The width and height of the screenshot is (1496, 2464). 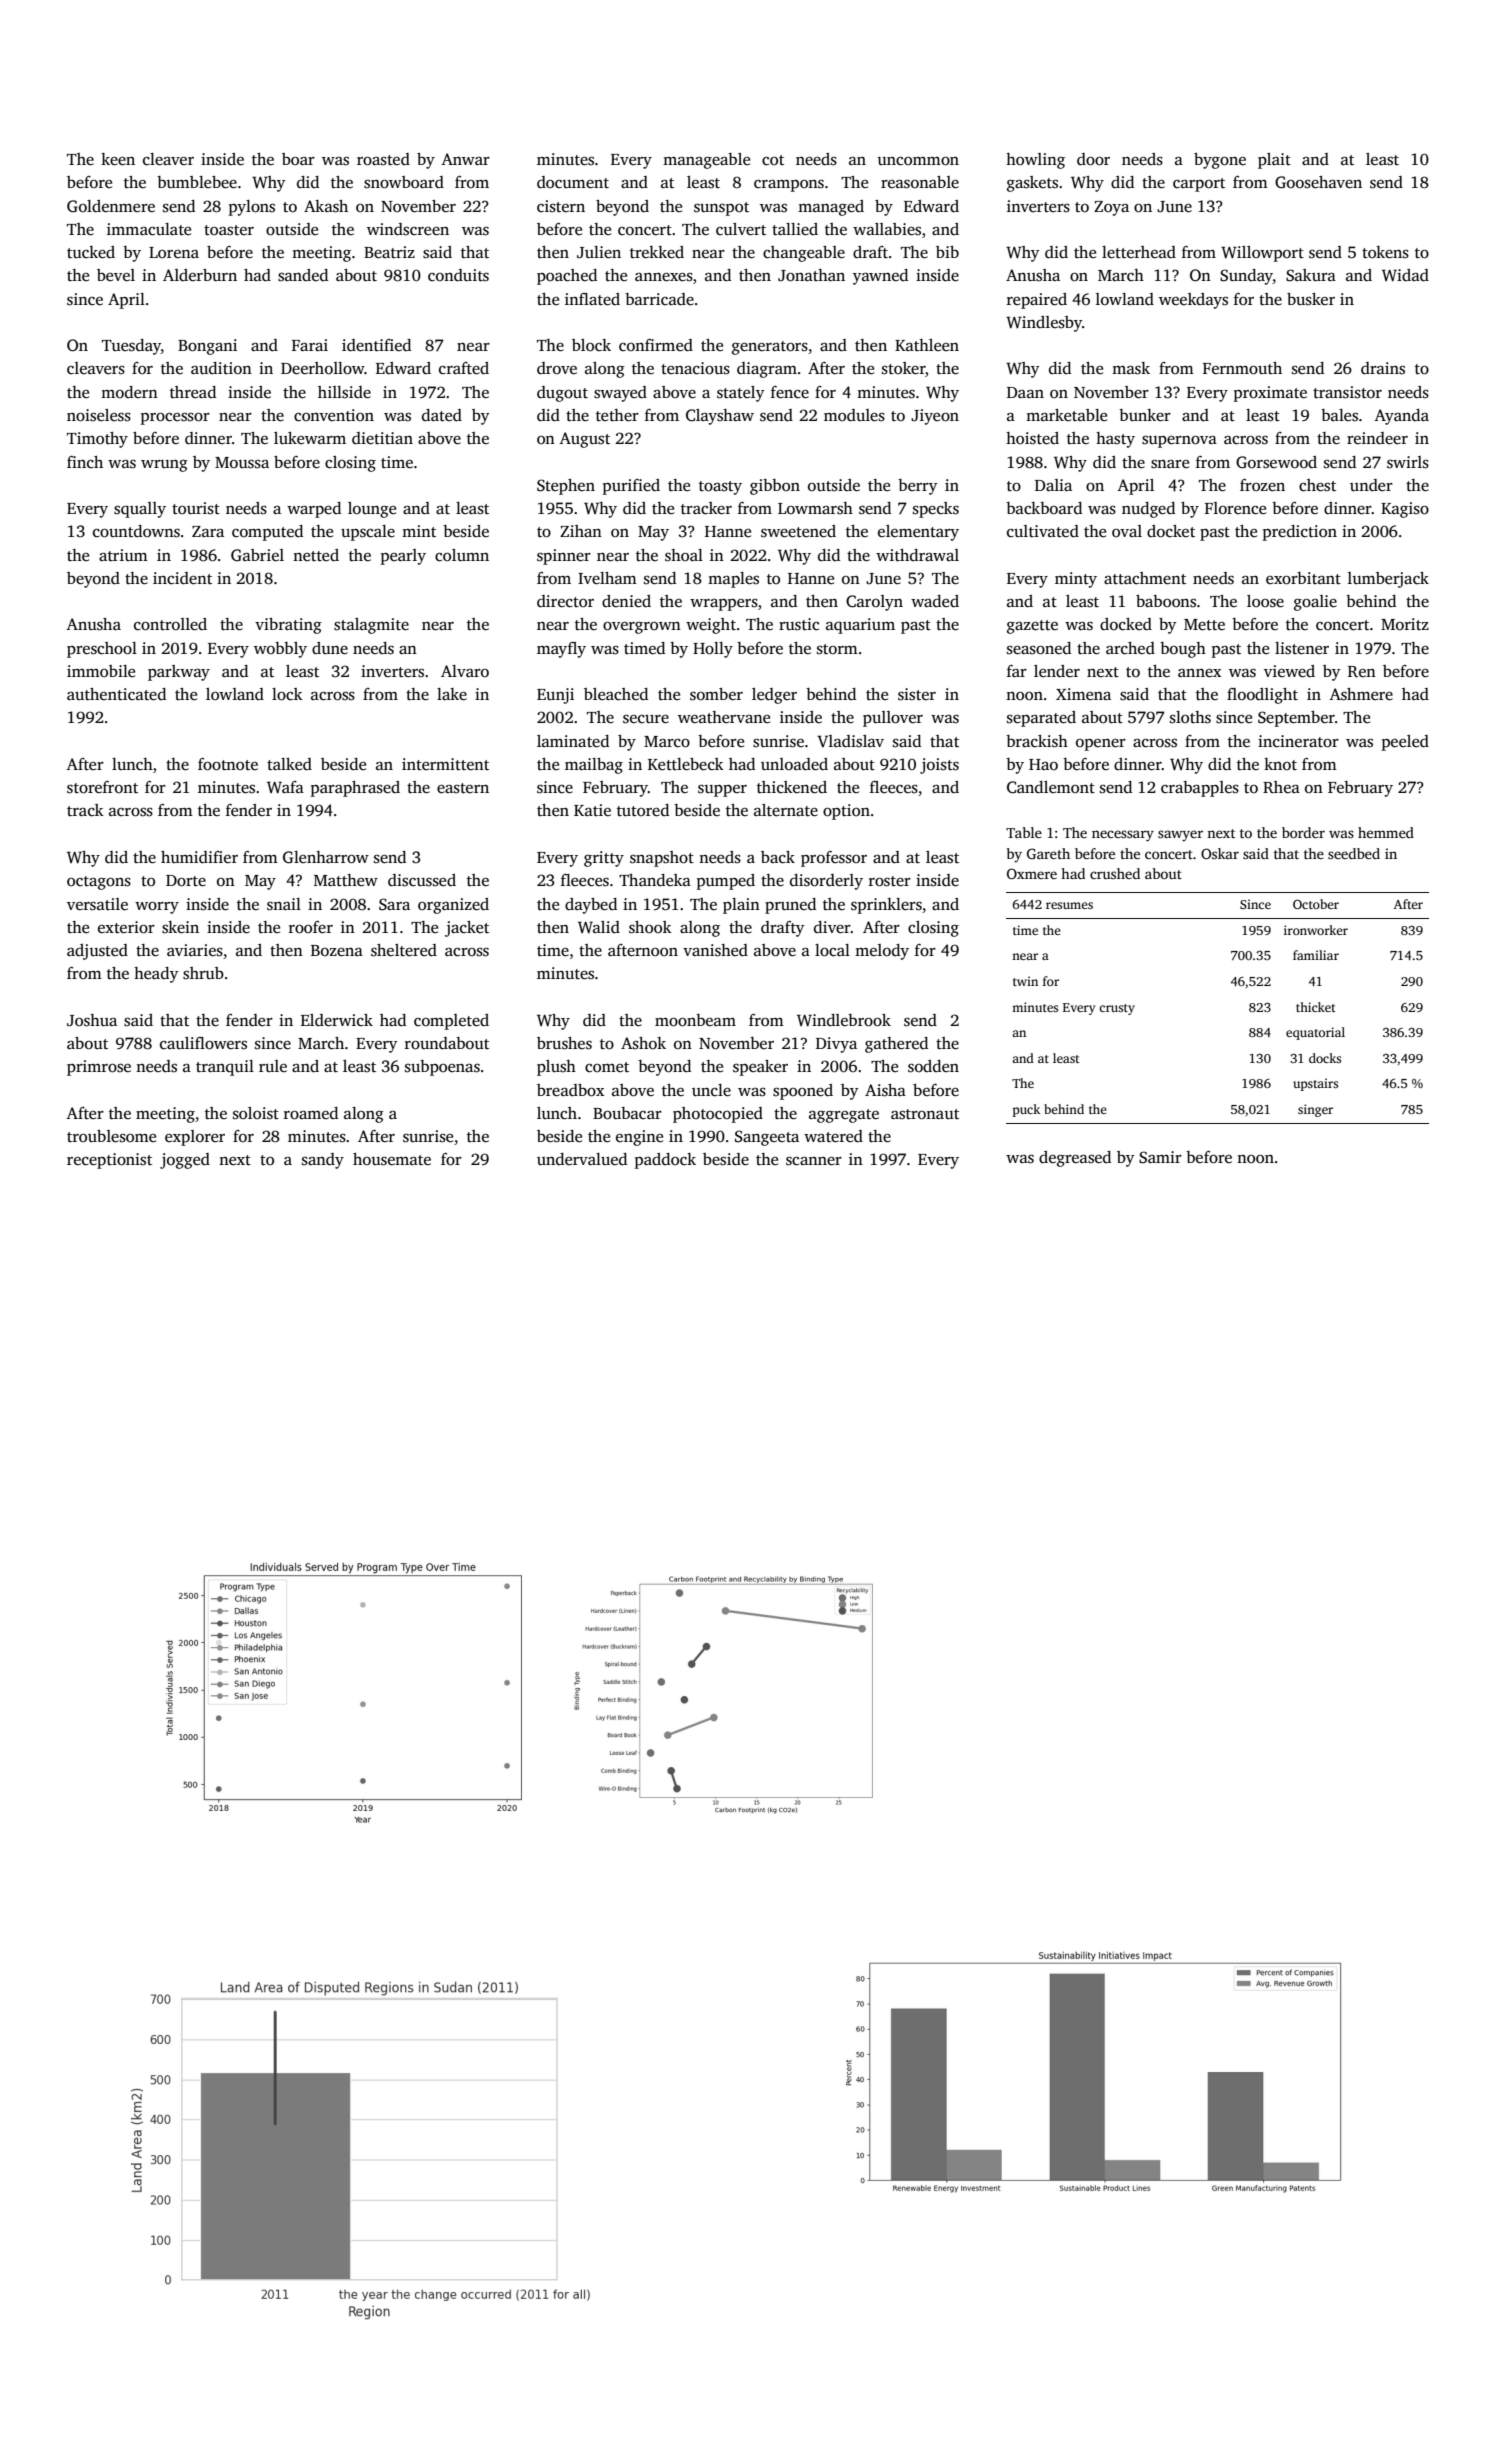 I want to click on poached, so click(x=567, y=277).
